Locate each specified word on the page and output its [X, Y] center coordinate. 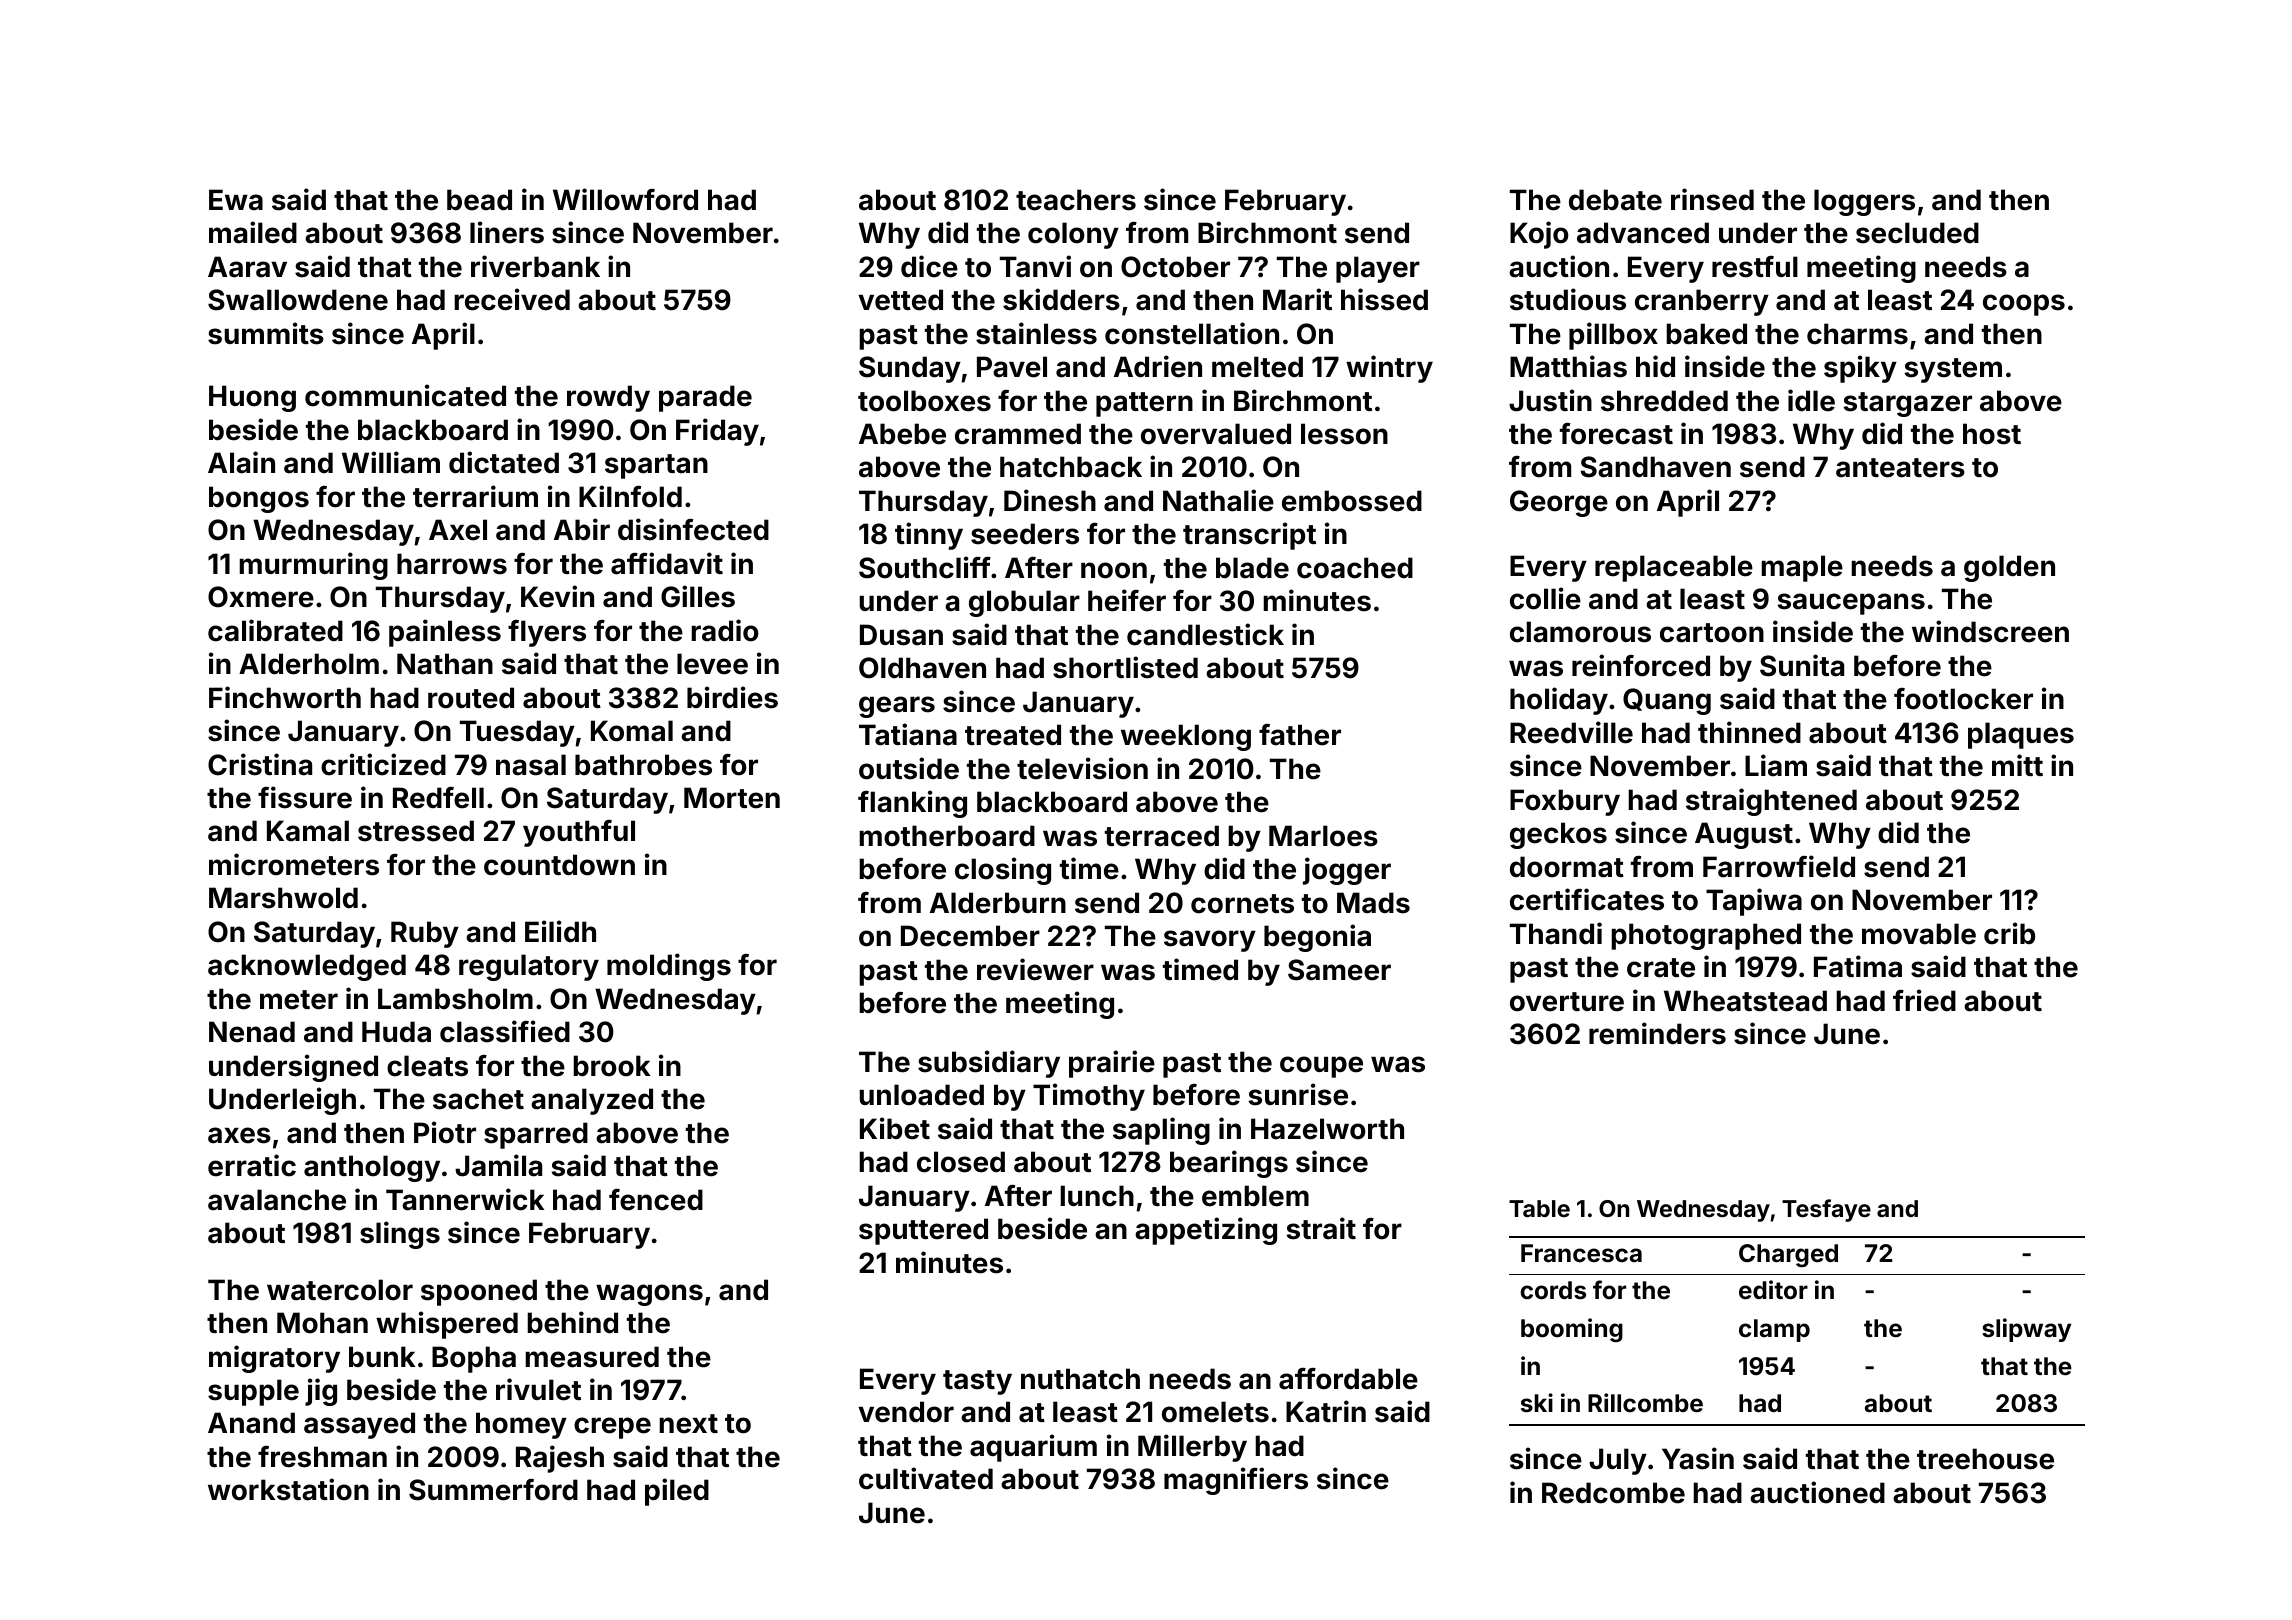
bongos [259, 499]
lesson [1344, 434]
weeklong [1186, 737]
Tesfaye [1826, 1210]
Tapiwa [1754, 902]
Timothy [1089, 1097]
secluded [1917, 233]
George [1559, 503]
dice [929, 266]
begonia [1317, 938]
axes [239, 1135]
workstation [288, 1489]
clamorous [1580, 632]
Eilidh [560, 931]
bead [479, 200]
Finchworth [285, 697]
